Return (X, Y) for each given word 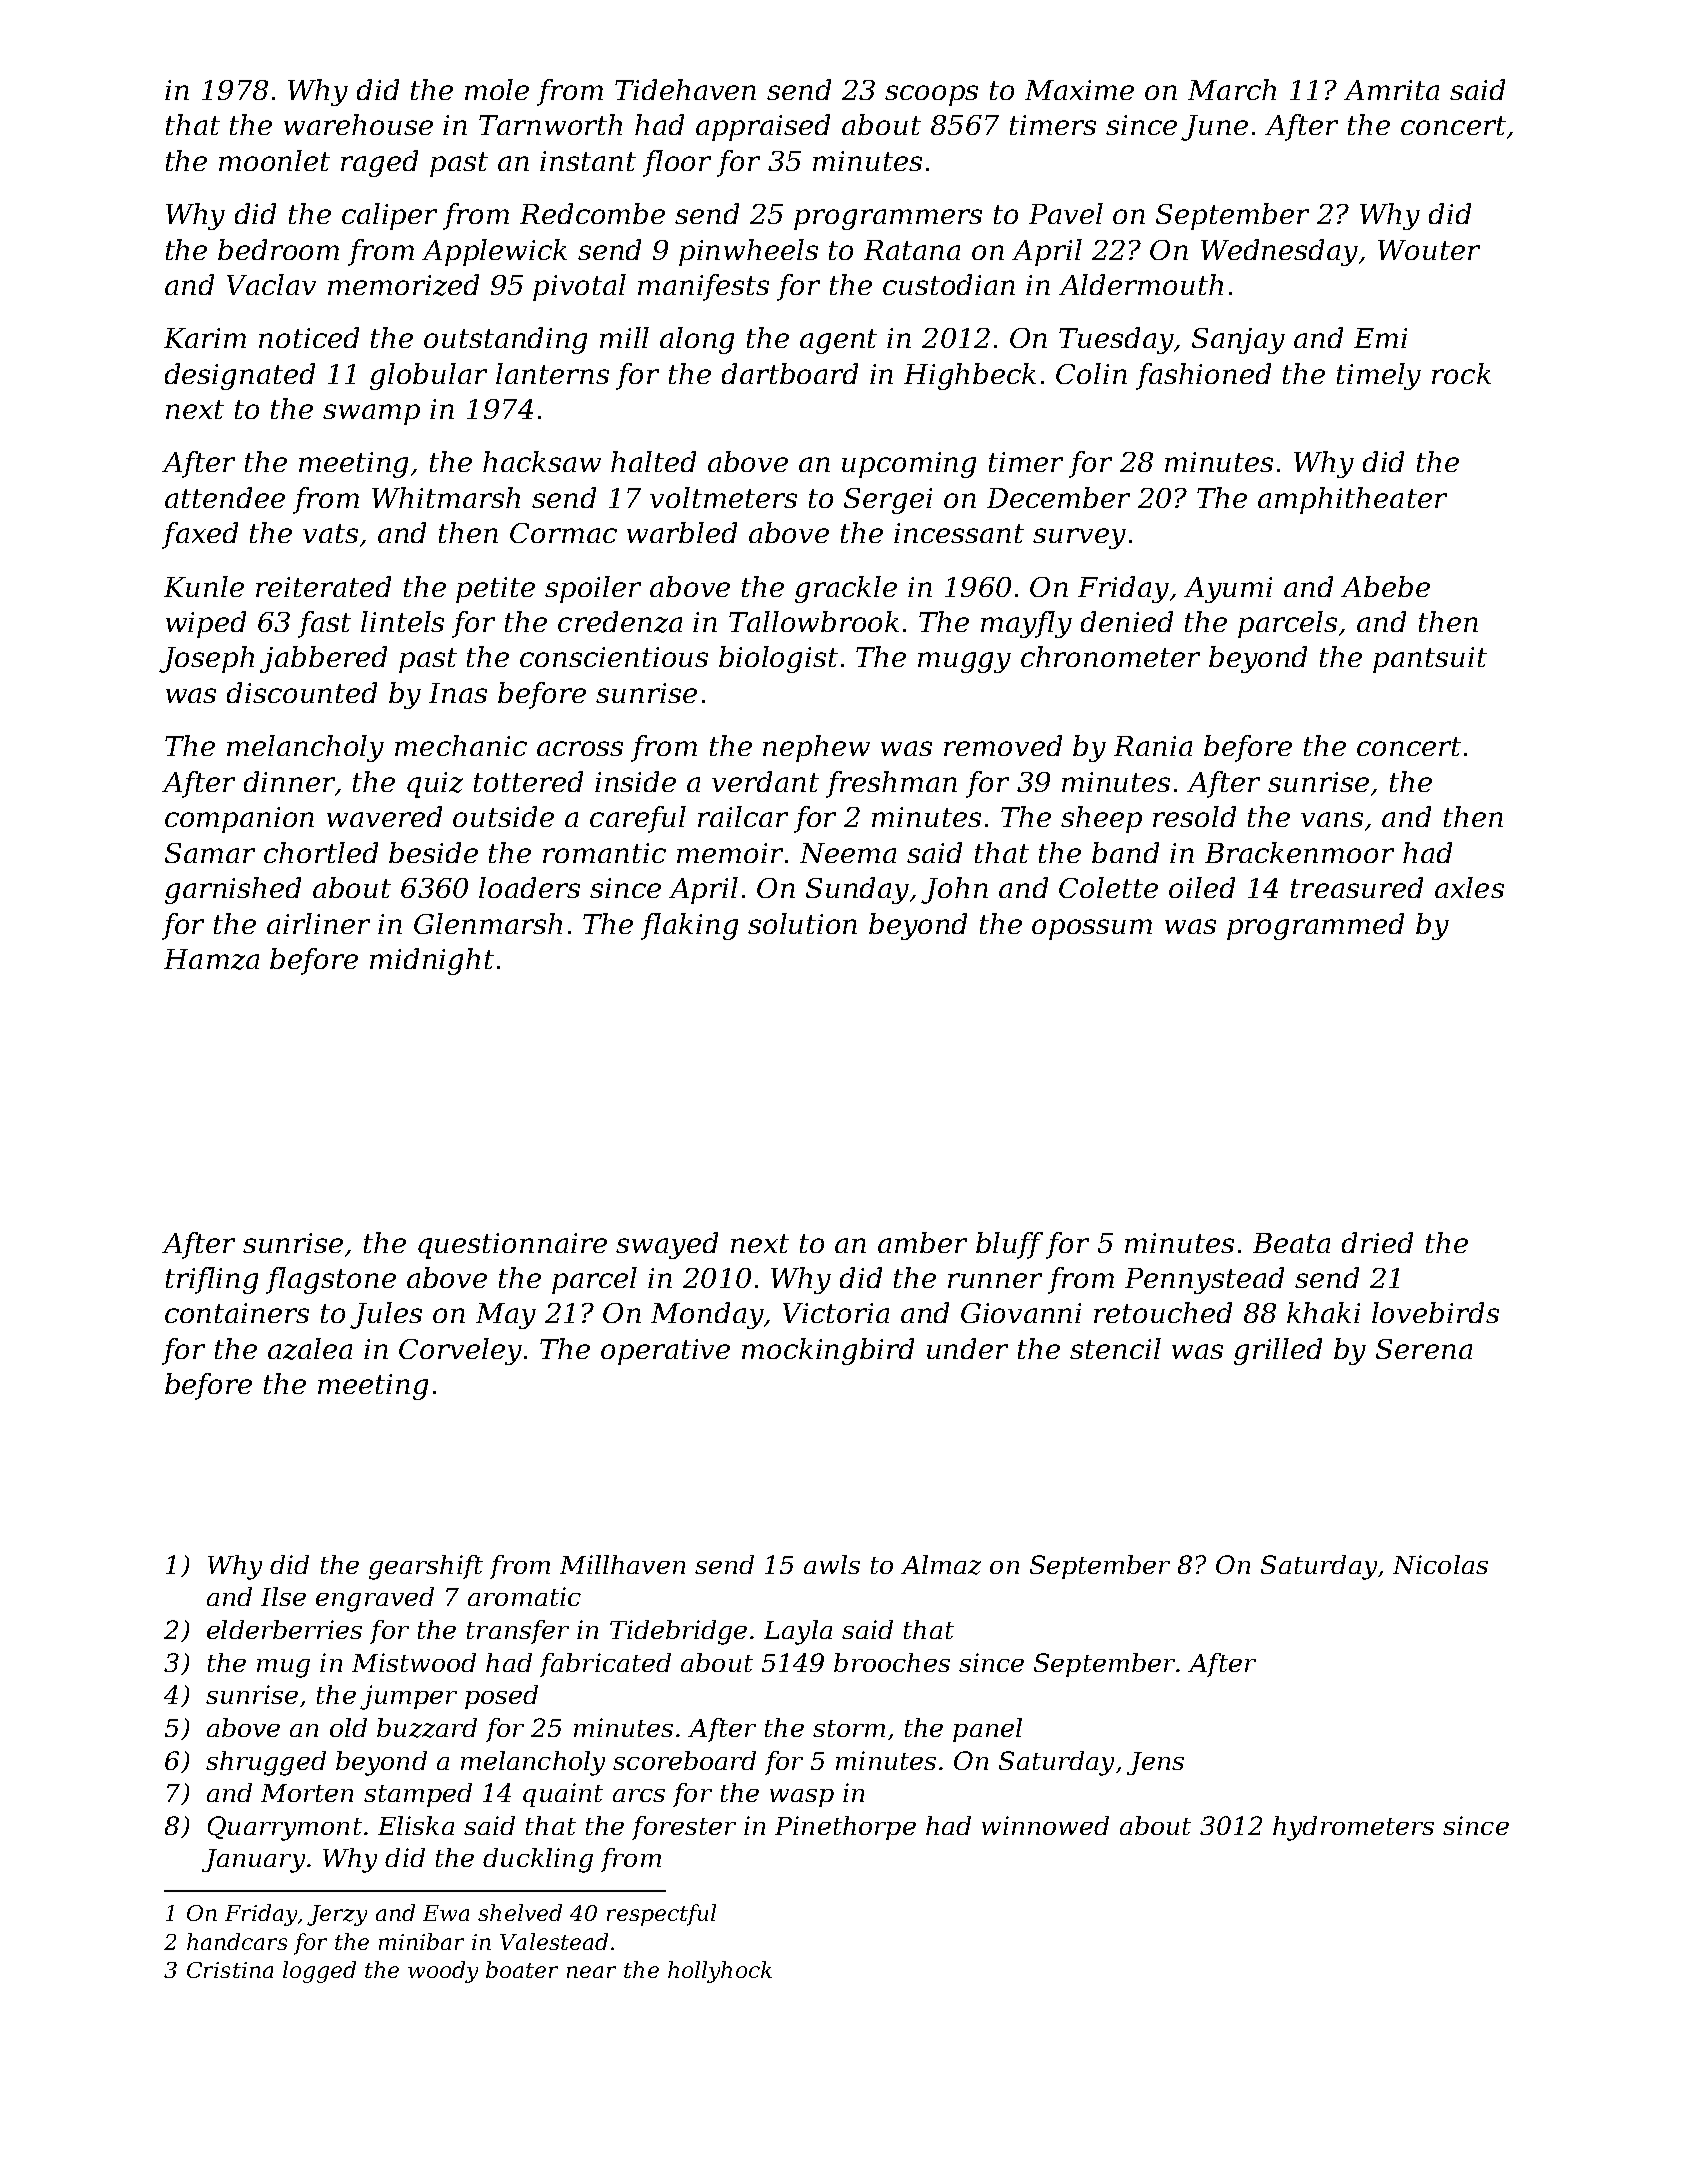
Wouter (1429, 250)
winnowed (1045, 1825)
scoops (931, 95)
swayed (667, 1245)
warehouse (358, 124)
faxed (200, 535)
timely (1379, 376)
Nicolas (1440, 1564)
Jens (1155, 1763)
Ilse (283, 1596)
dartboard (790, 373)
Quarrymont (285, 1828)
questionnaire (512, 1246)
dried (1377, 1242)
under (967, 1348)
